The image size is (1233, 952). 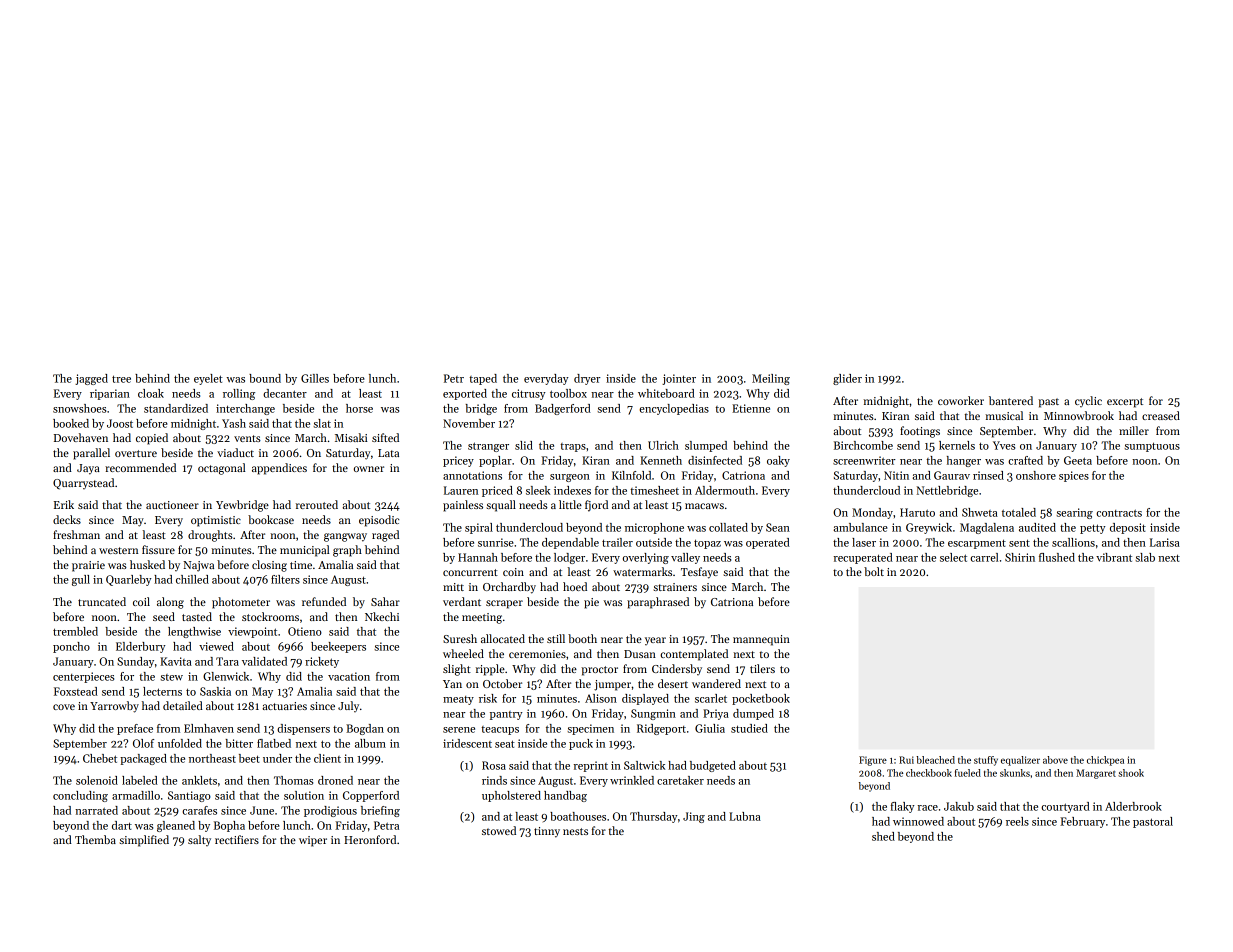 I want to click on annotations, so click(x=472, y=475).
